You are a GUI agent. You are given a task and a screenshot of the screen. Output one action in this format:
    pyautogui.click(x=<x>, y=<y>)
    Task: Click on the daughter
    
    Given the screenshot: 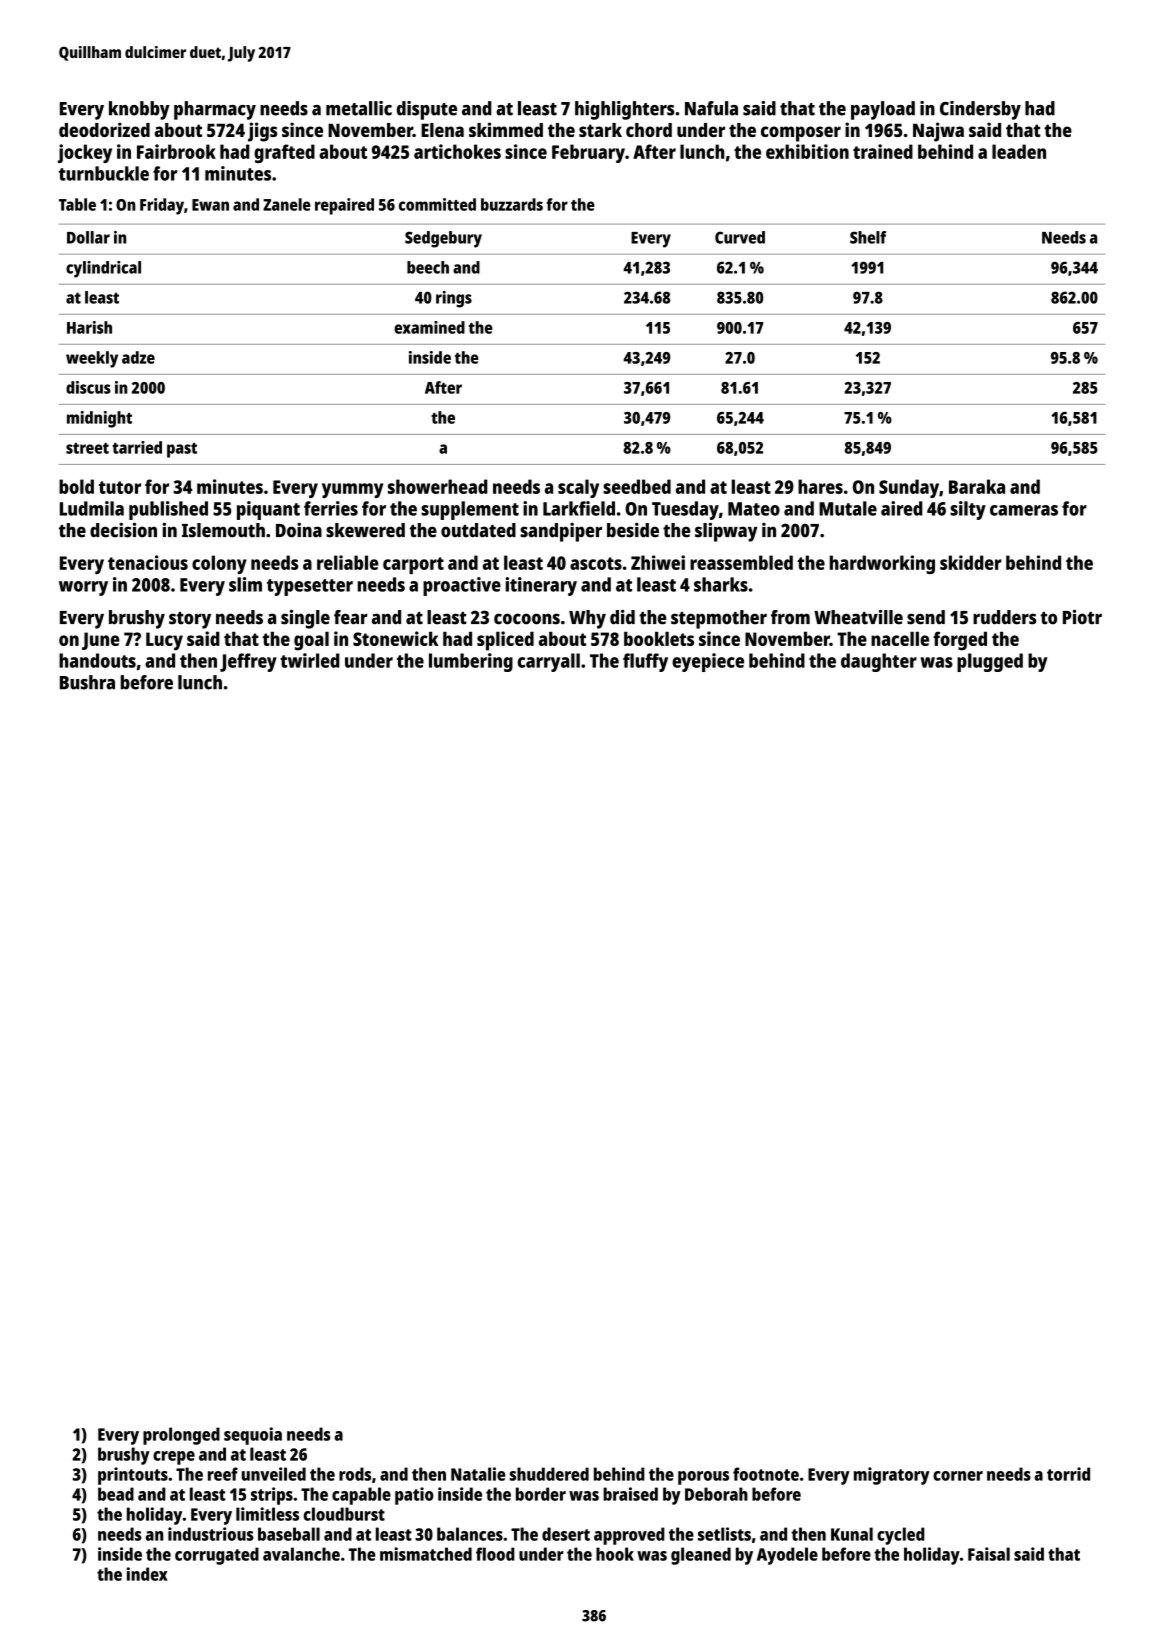 What is the action you would take?
    pyautogui.click(x=879, y=662)
